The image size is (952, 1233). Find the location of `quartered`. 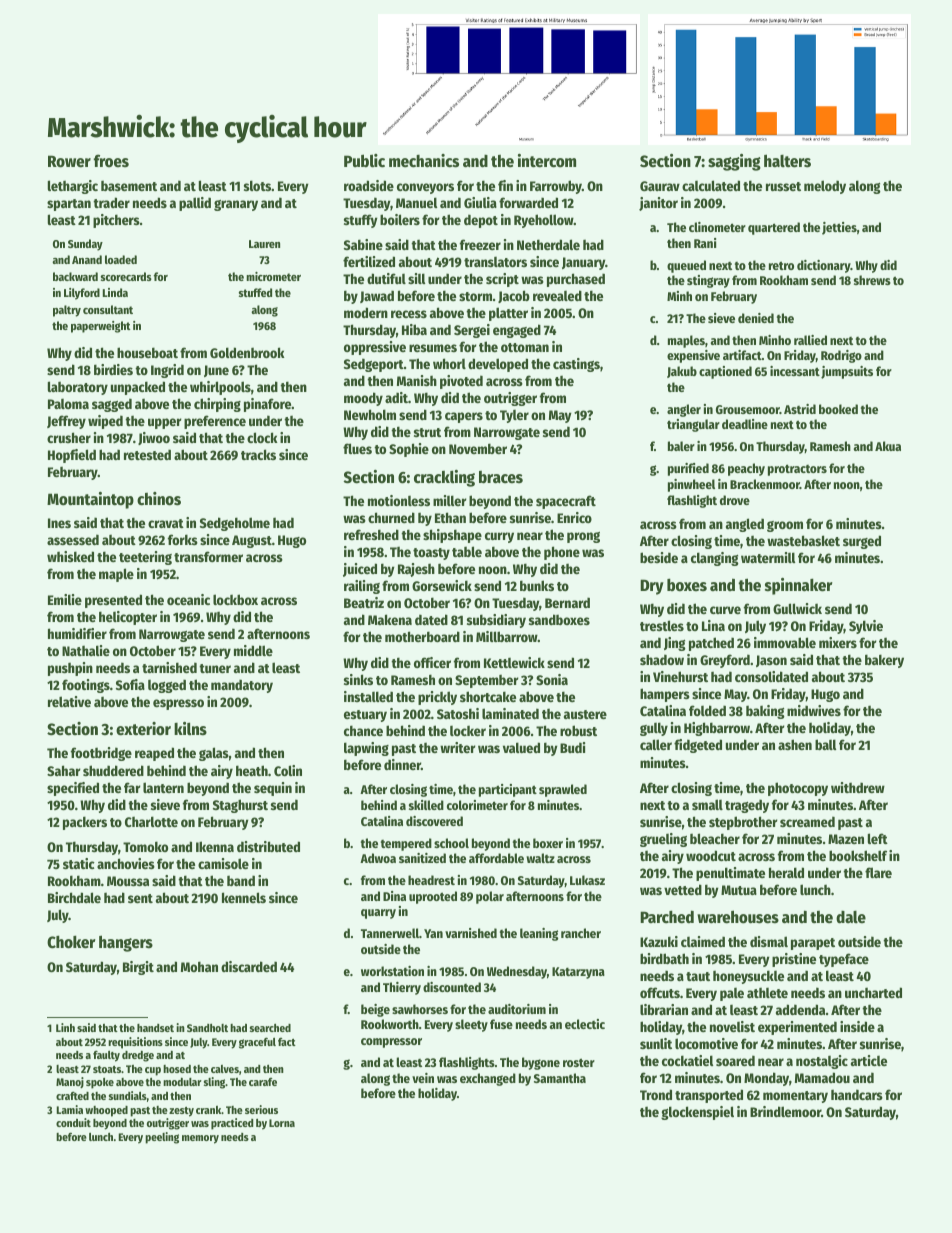

quartered is located at coordinates (774, 228).
